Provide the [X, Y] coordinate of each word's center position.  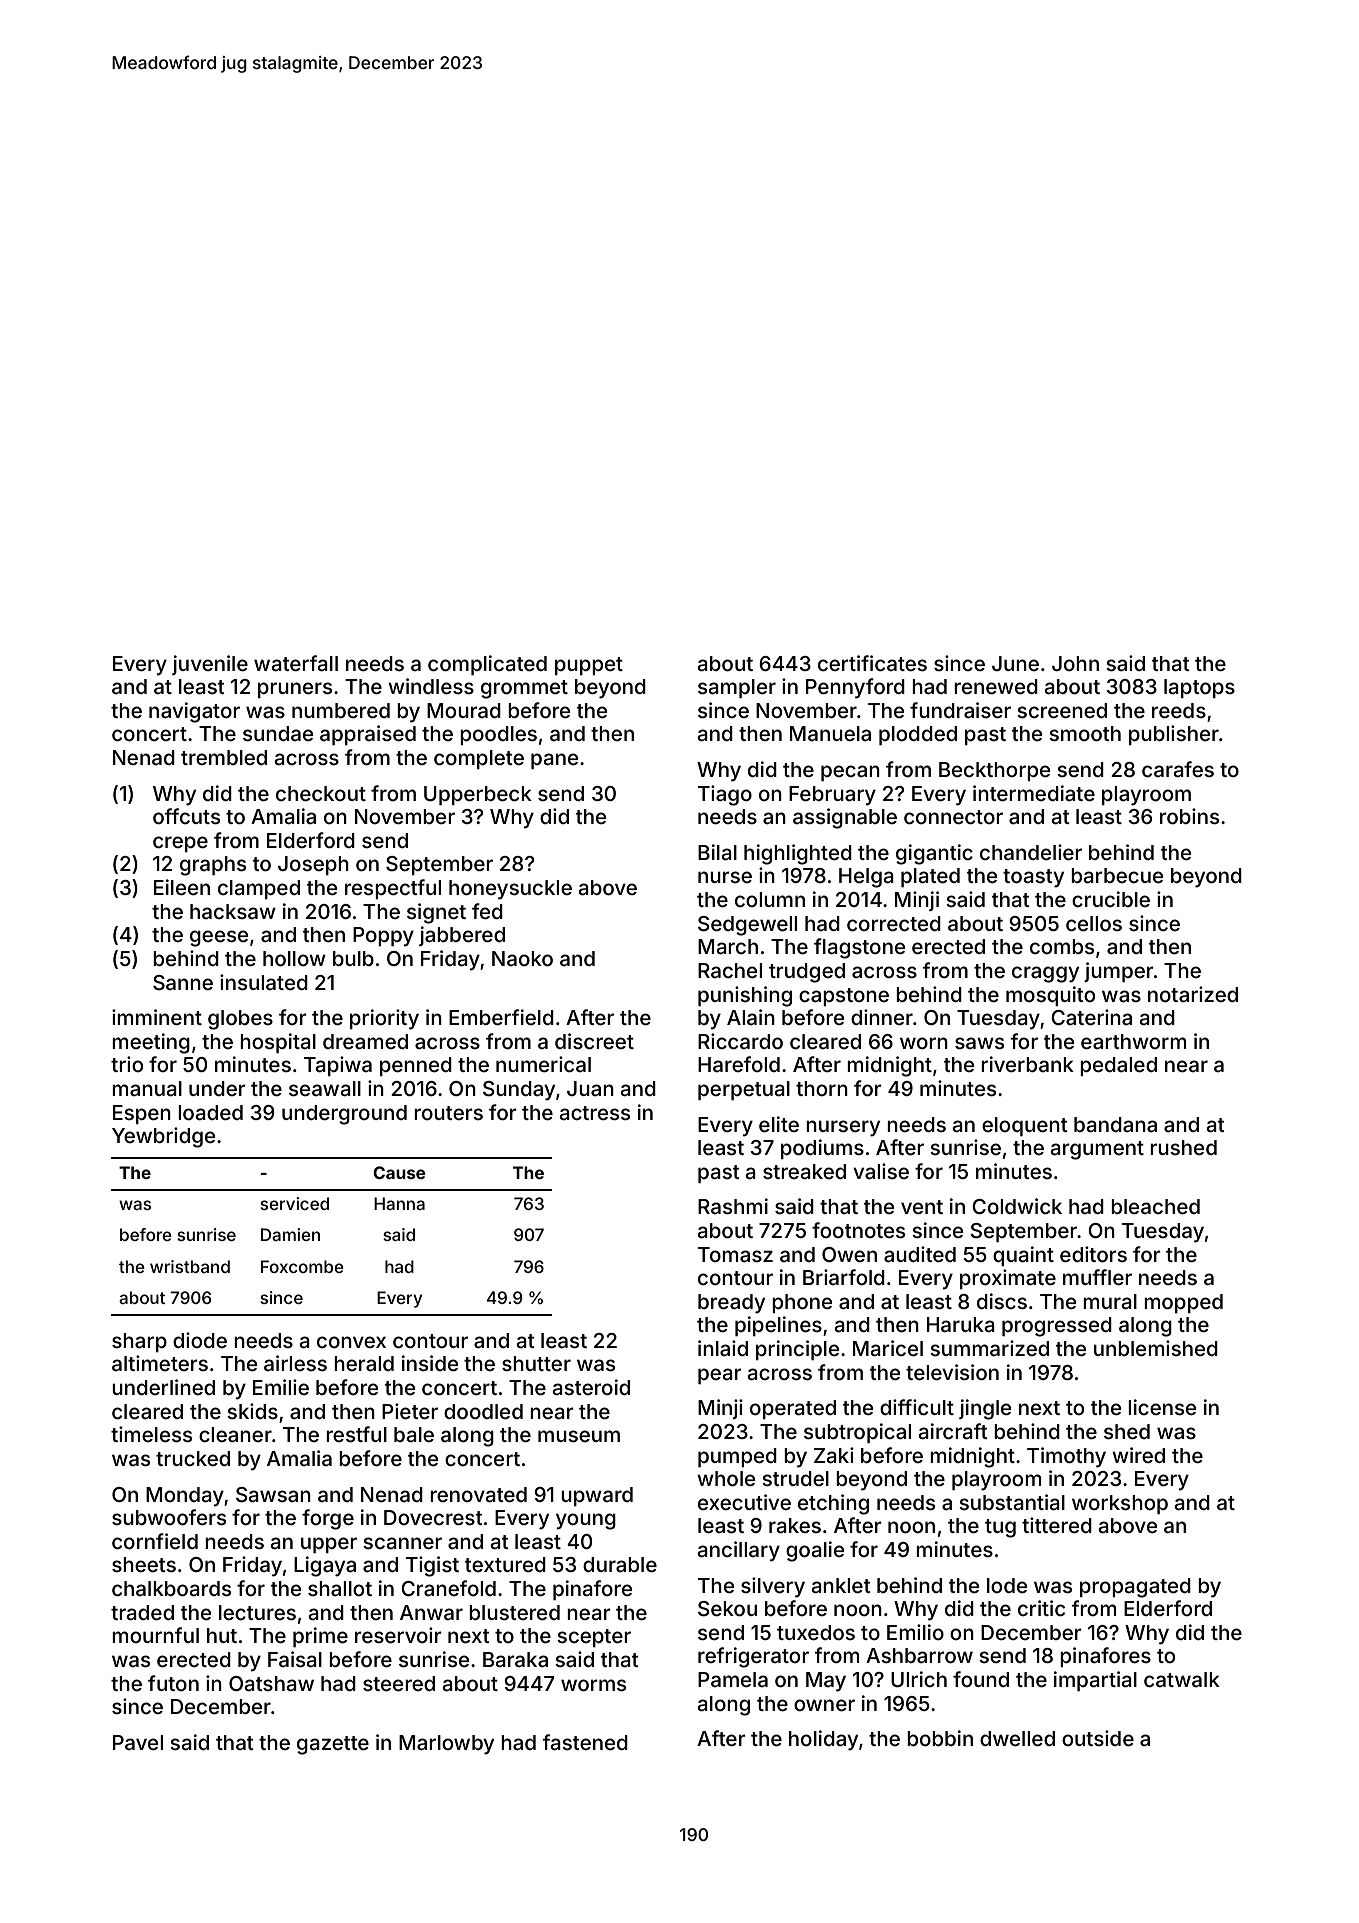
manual [147, 1088]
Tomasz [735, 1254]
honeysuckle [510, 890]
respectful [393, 889]
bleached [1155, 1206]
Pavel [138, 1742]
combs [1062, 946]
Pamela [733, 1679]
